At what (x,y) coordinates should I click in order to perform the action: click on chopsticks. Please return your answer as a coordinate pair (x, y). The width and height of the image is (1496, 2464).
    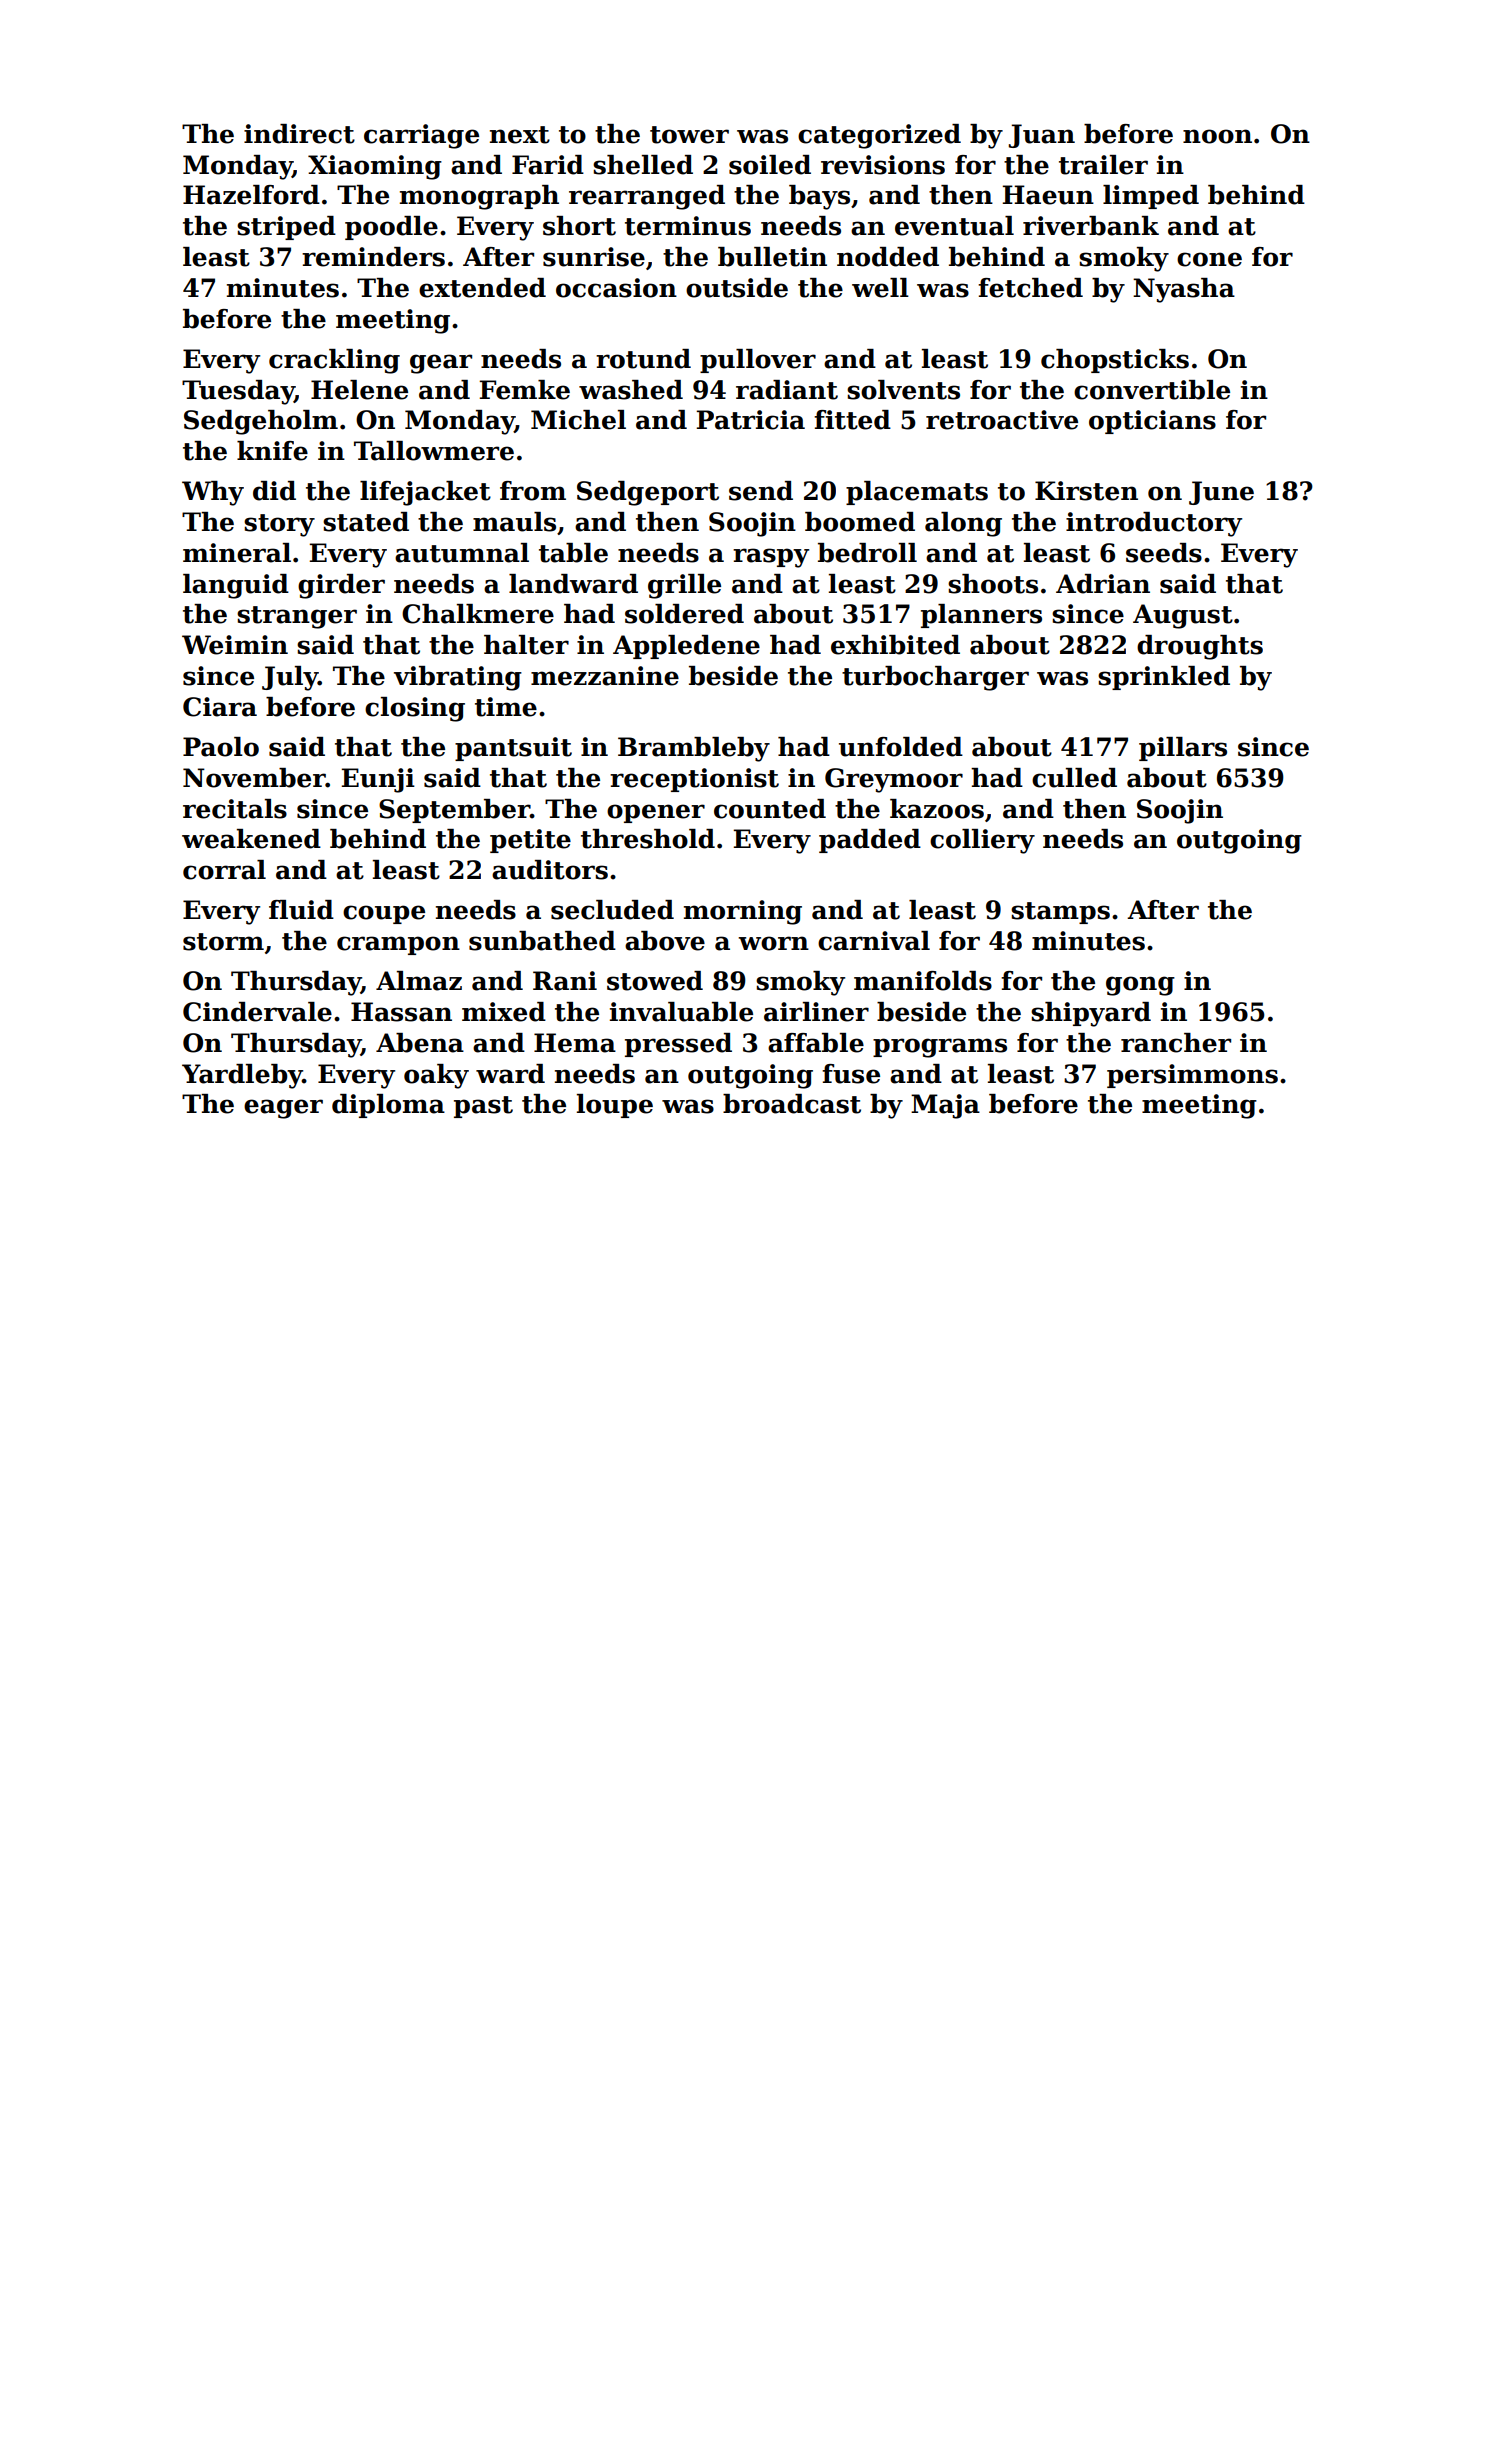
    Looking at the image, I should click on (1115, 361).
